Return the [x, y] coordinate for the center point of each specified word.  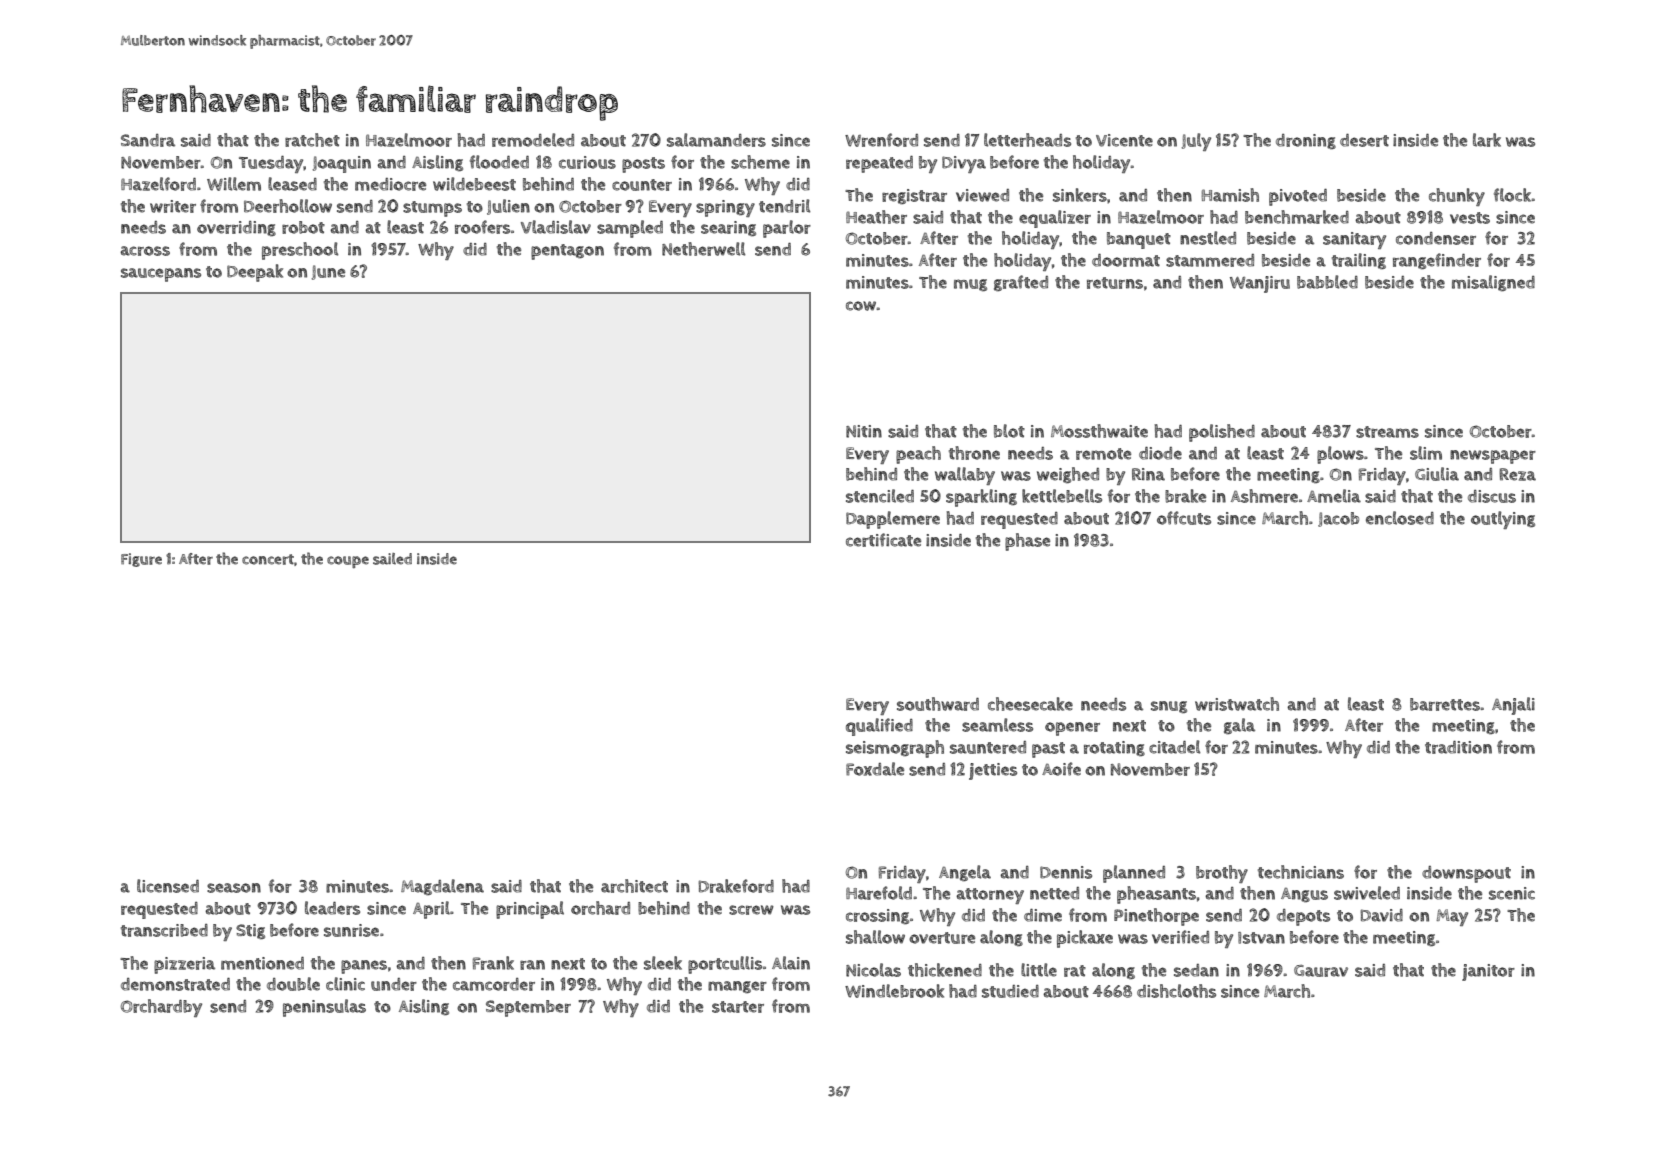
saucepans [161, 275]
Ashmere [1264, 496]
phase [1027, 542]
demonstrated [175, 984]
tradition [1458, 747]
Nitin [864, 431]
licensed [168, 886]
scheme [760, 162]
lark [1487, 140]
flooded [499, 162]
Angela [965, 873]
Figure [141, 560]
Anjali [1513, 706]
